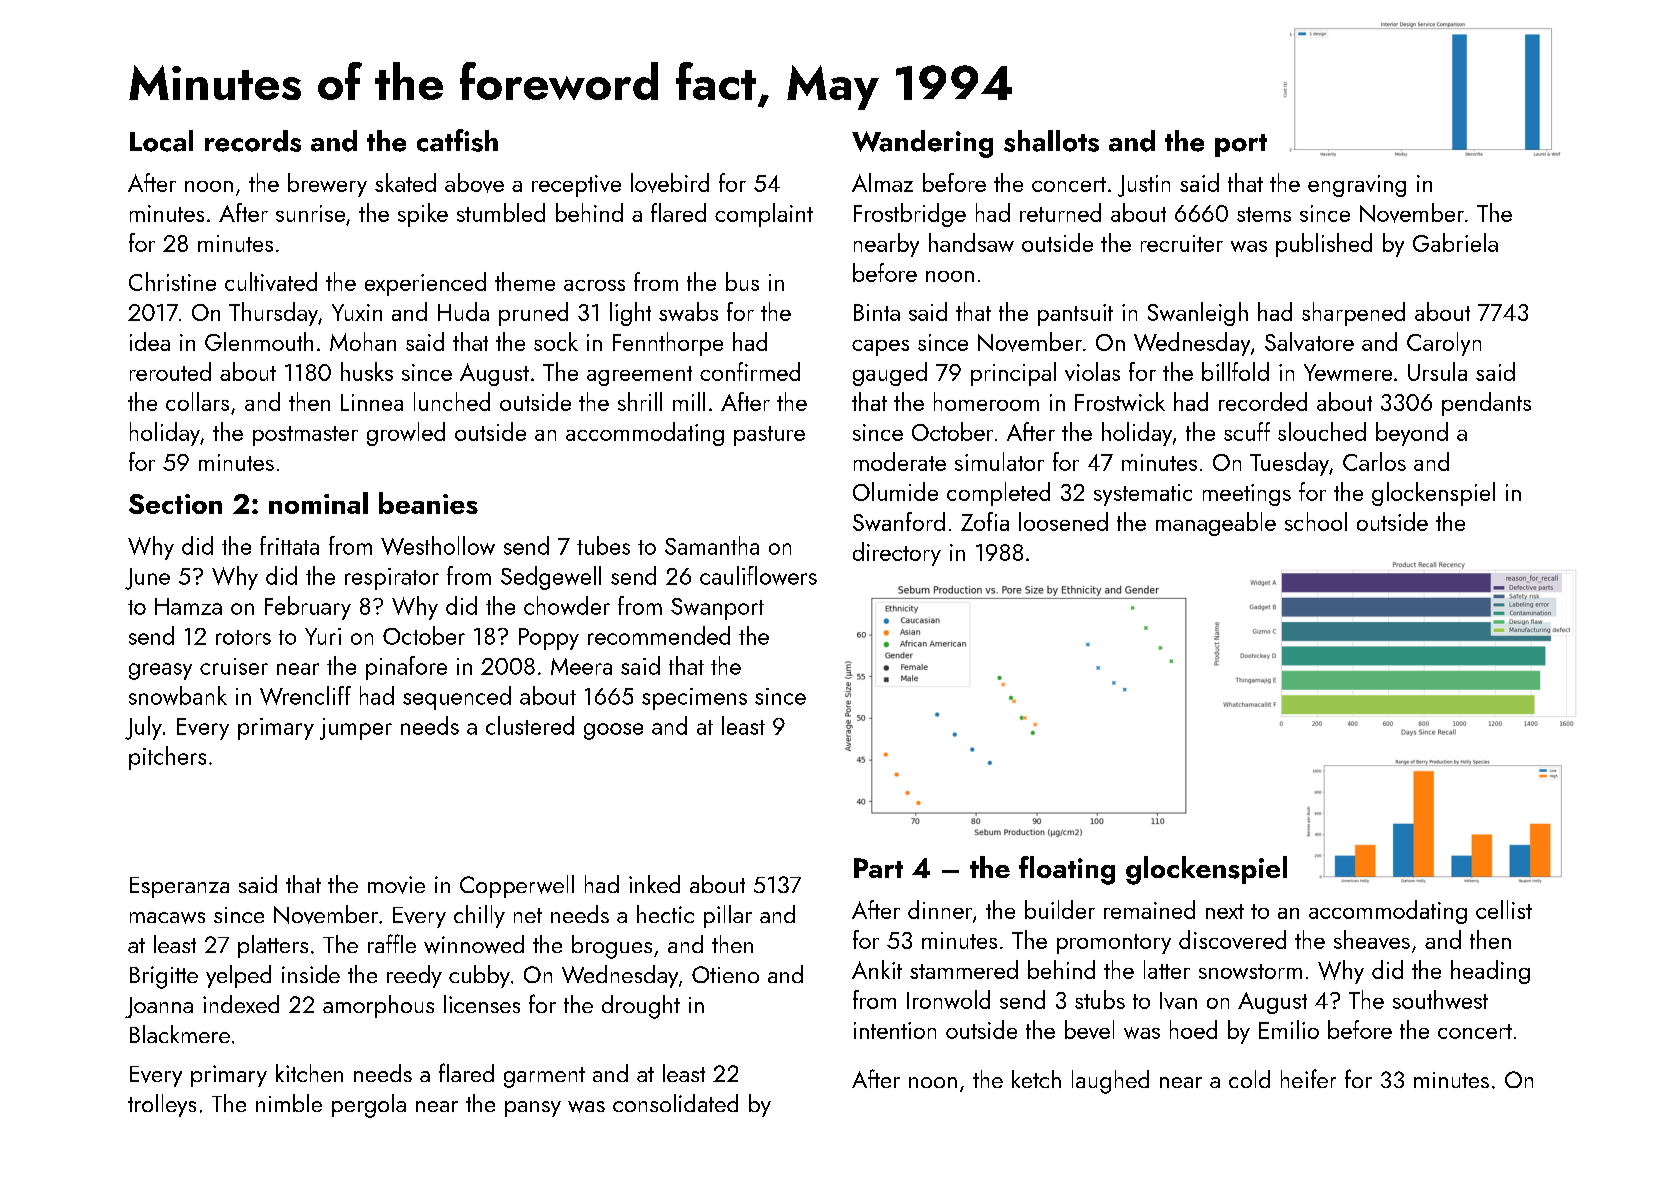  Describe the element at coordinates (900, 461) in the image. I see `moderate` at that location.
